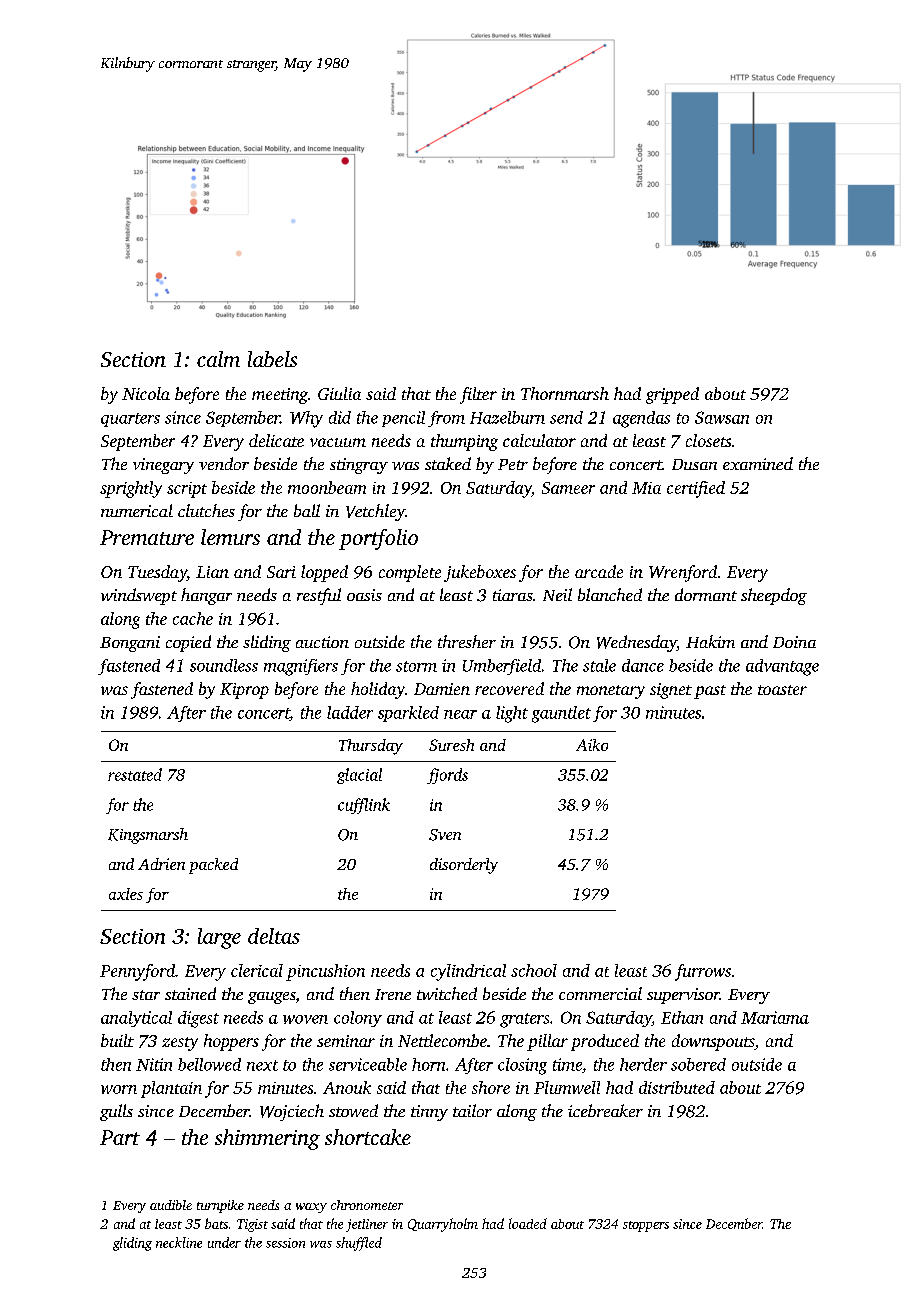  Describe the element at coordinates (393, 994) in the screenshot. I see `Irene` at that location.
